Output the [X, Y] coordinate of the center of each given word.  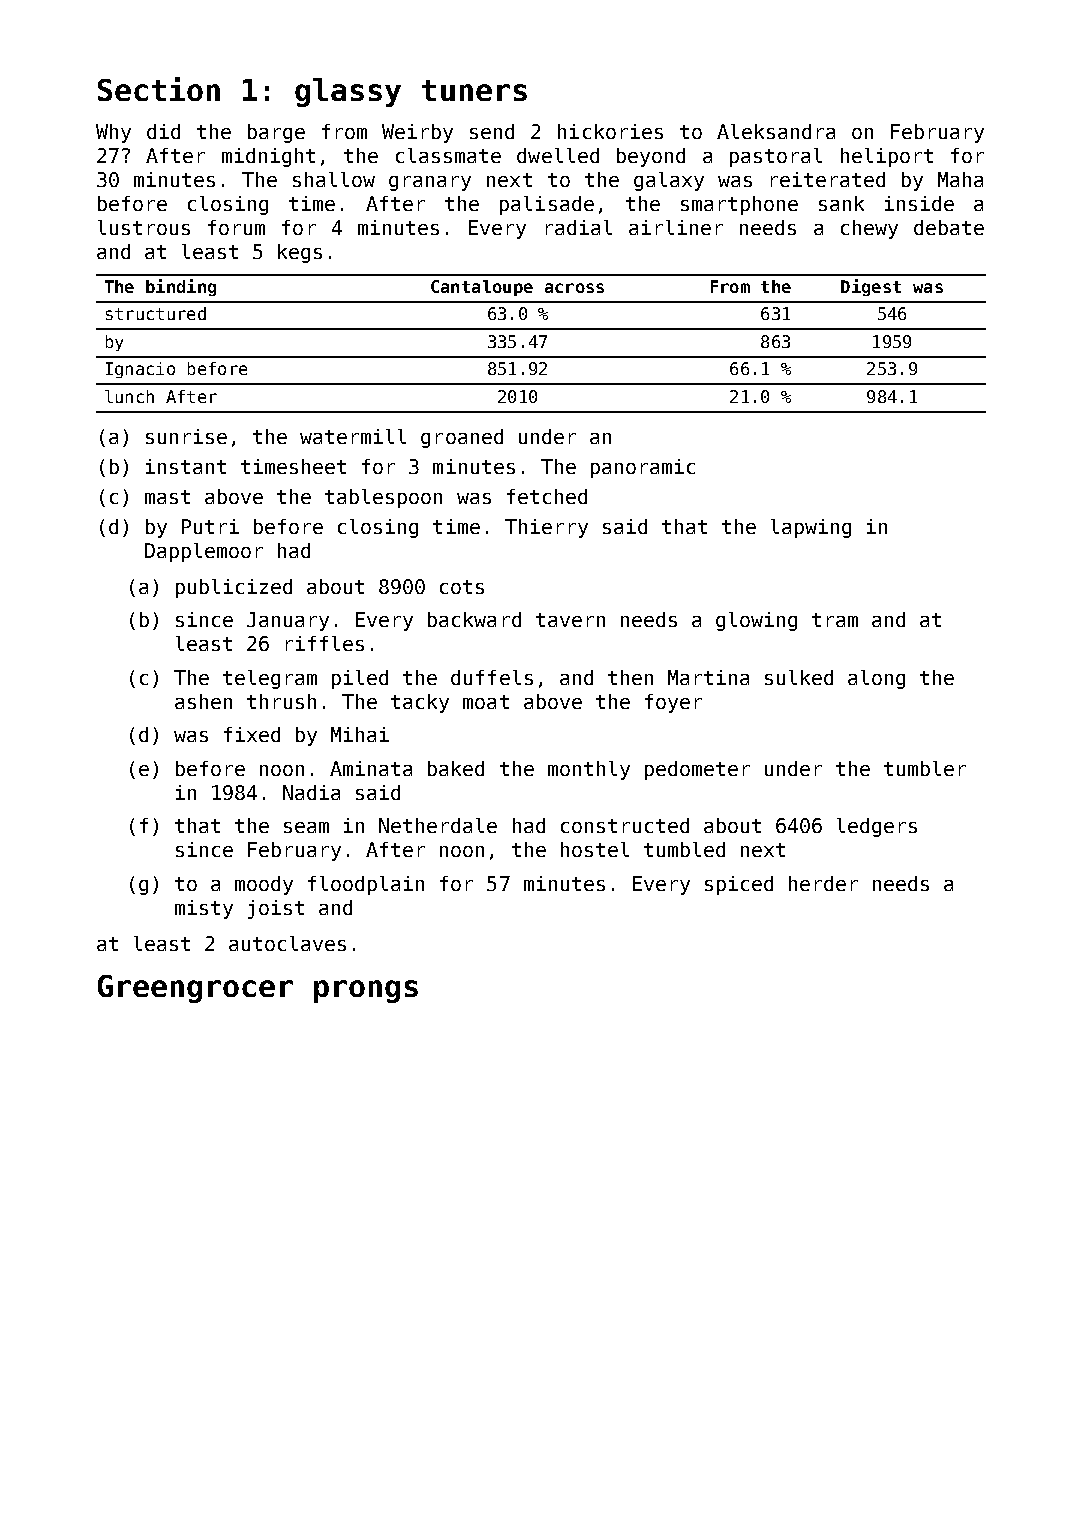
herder [823, 883]
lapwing [811, 528]
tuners [474, 90]
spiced [739, 885]
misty [204, 909]
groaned [462, 438]
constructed [625, 825]
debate [949, 227]
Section [159, 89]
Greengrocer [195, 989]
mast [167, 497]
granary [430, 183]
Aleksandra [776, 131]
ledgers [877, 827]
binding [181, 287]
